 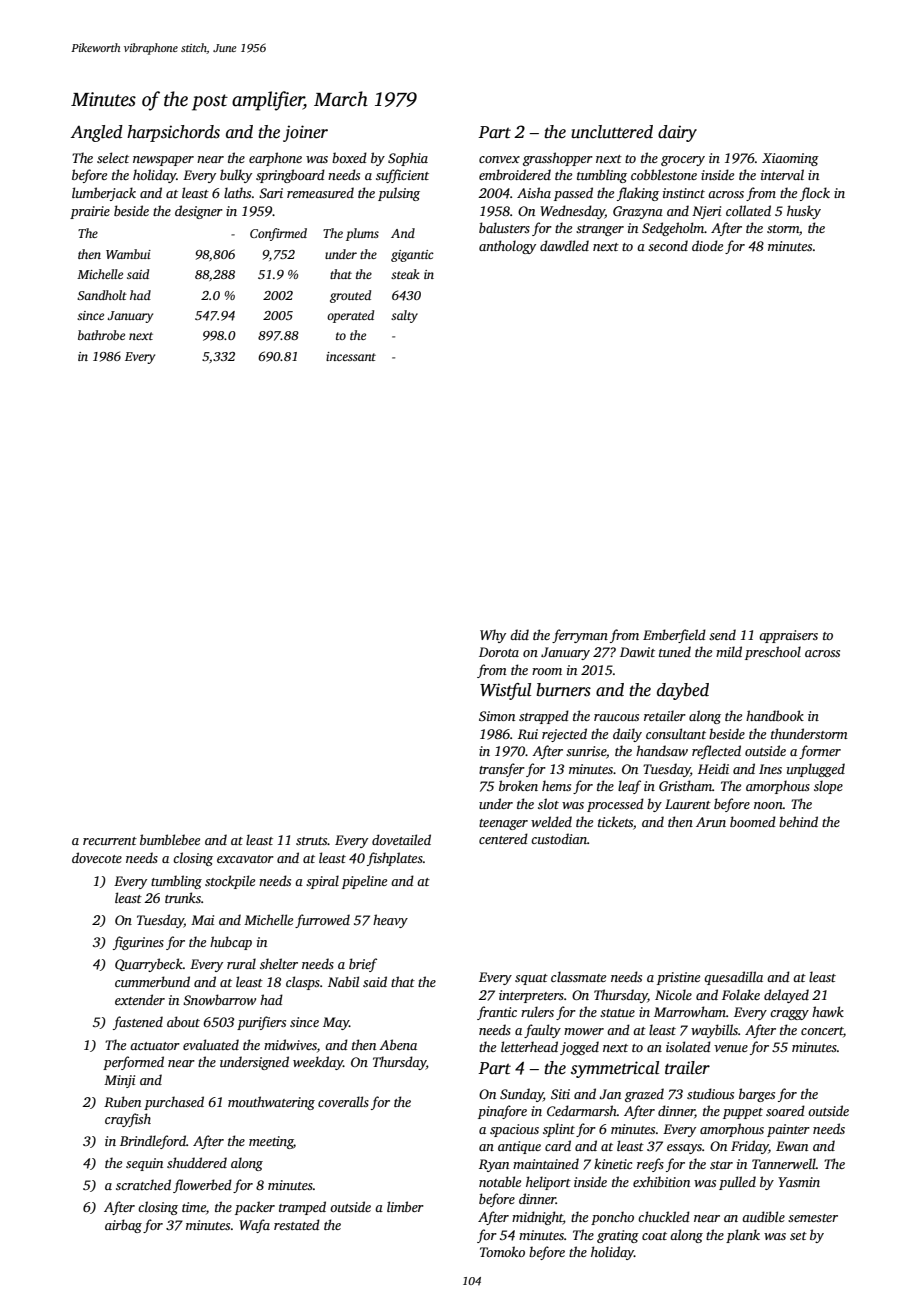 I want to click on boxed, so click(x=349, y=157).
